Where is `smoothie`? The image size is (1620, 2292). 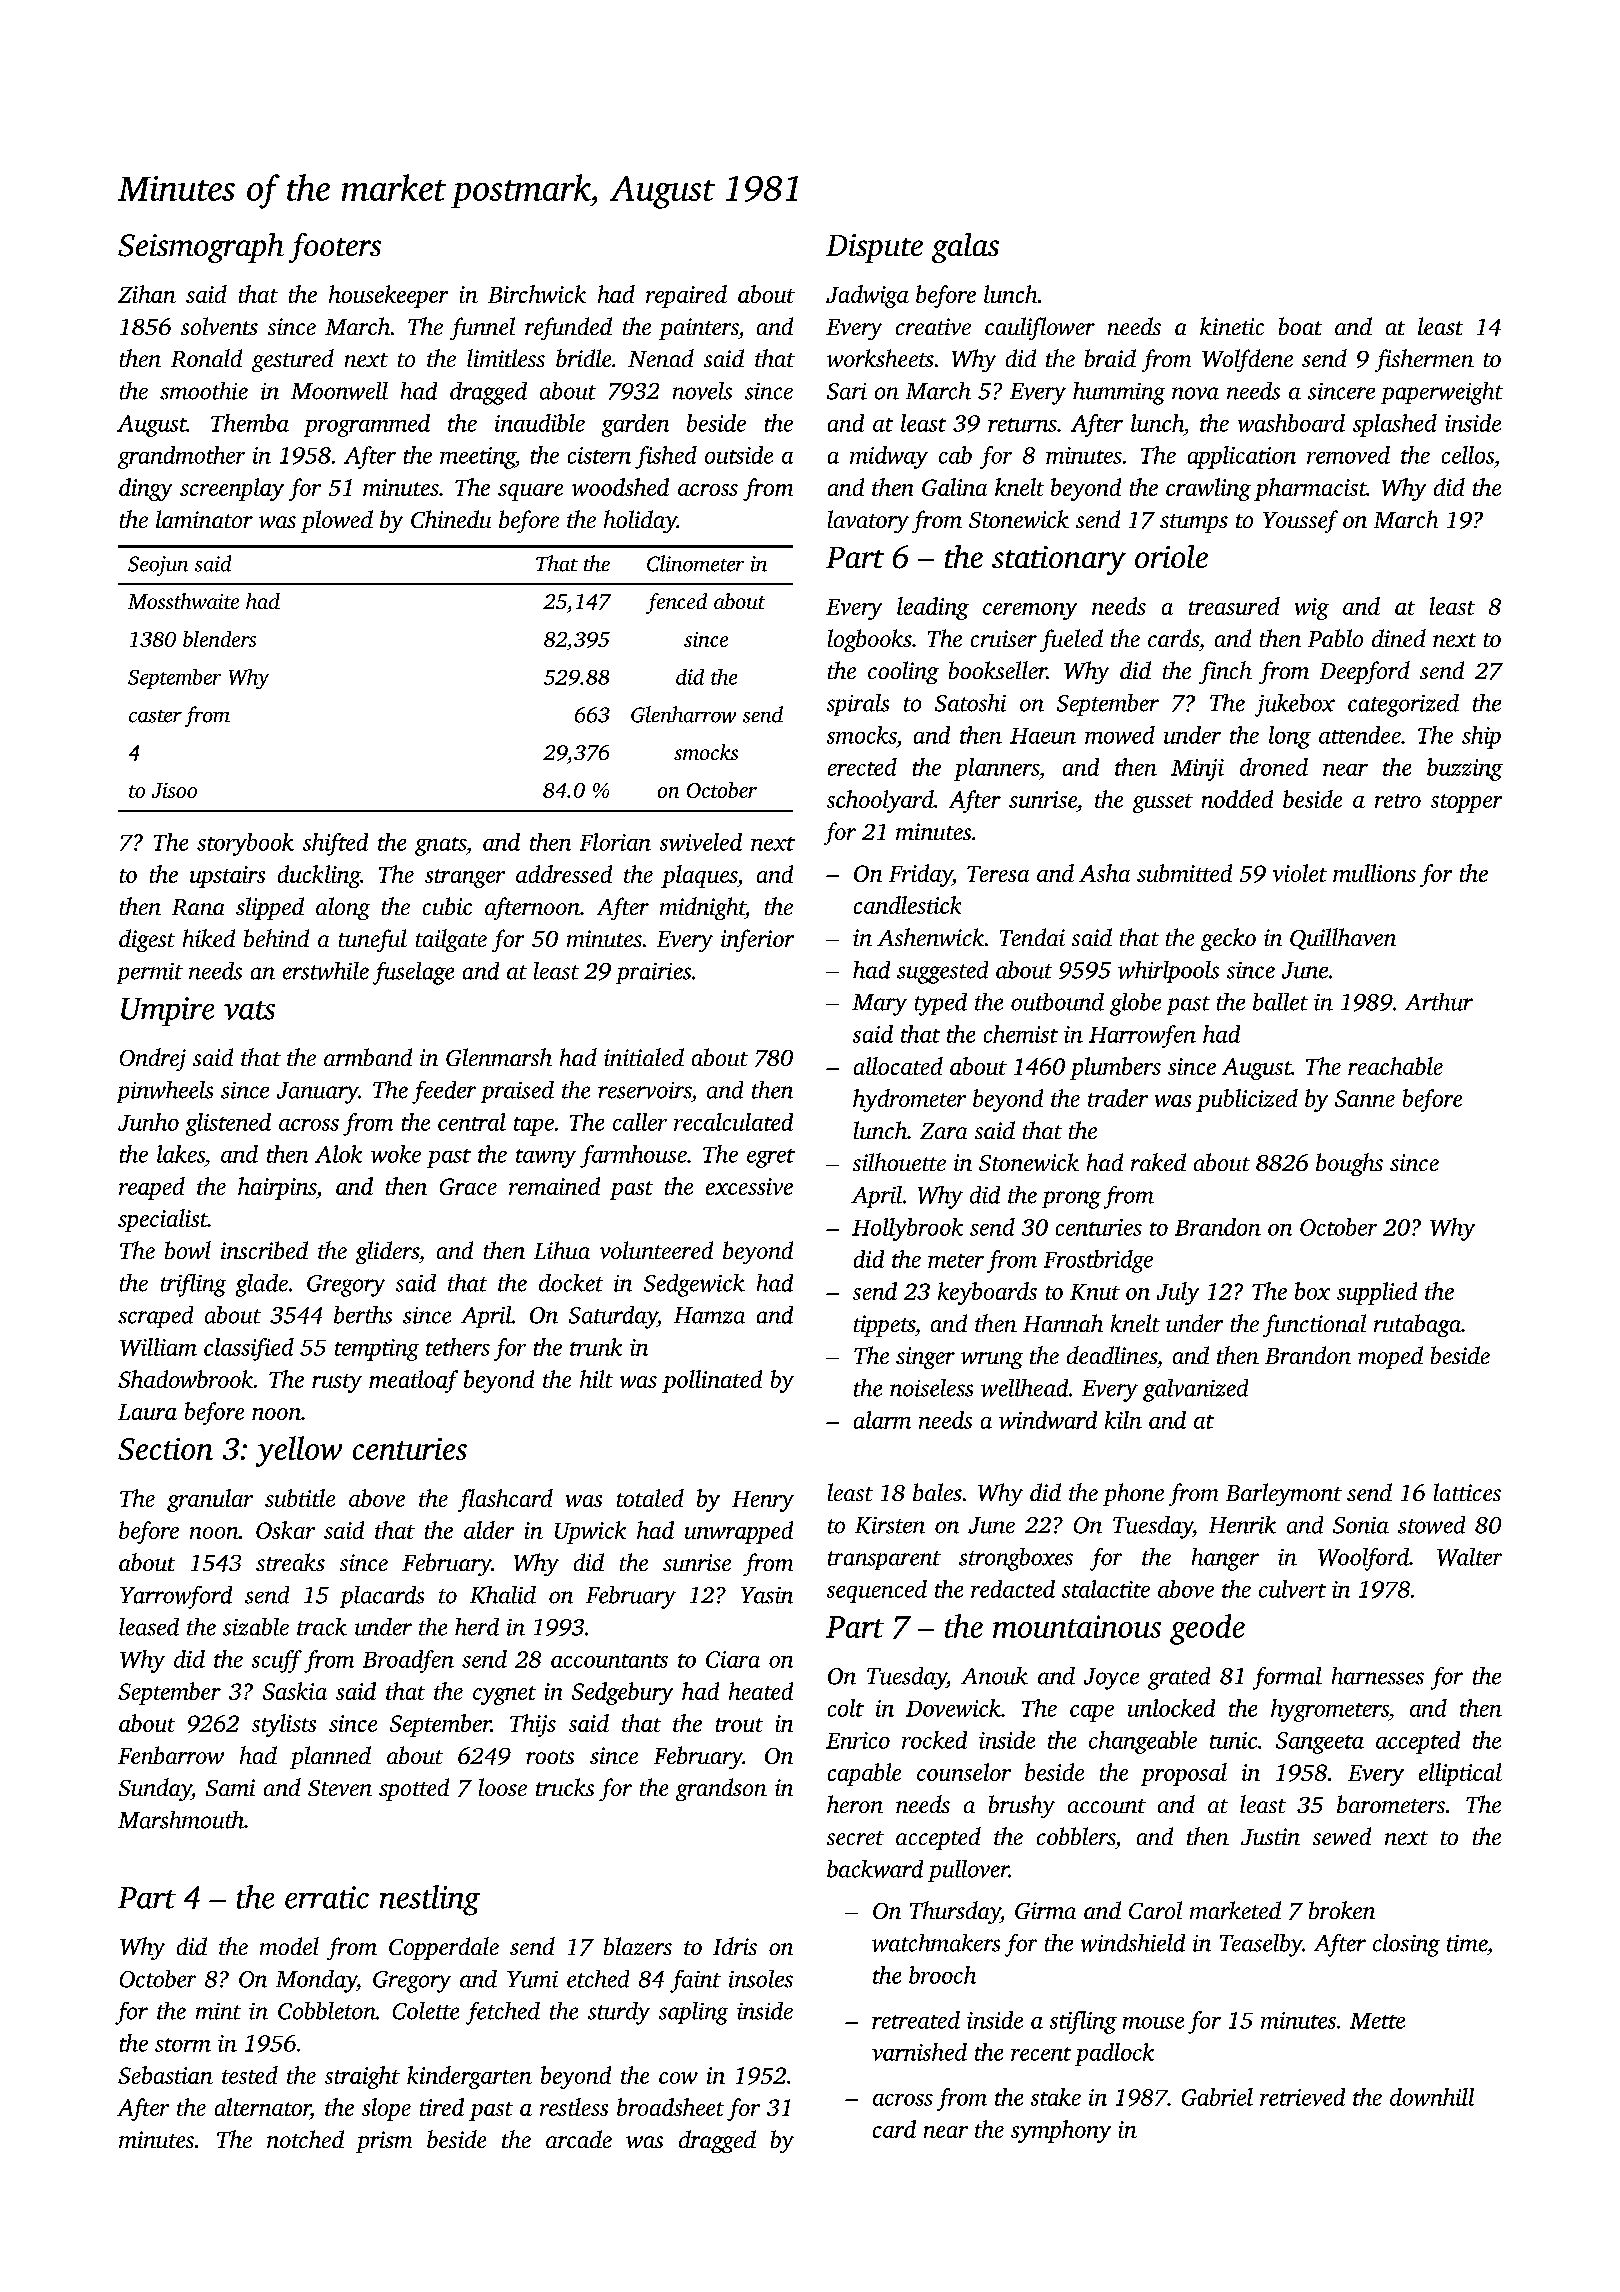 smoothie is located at coordinates (204, 391).
